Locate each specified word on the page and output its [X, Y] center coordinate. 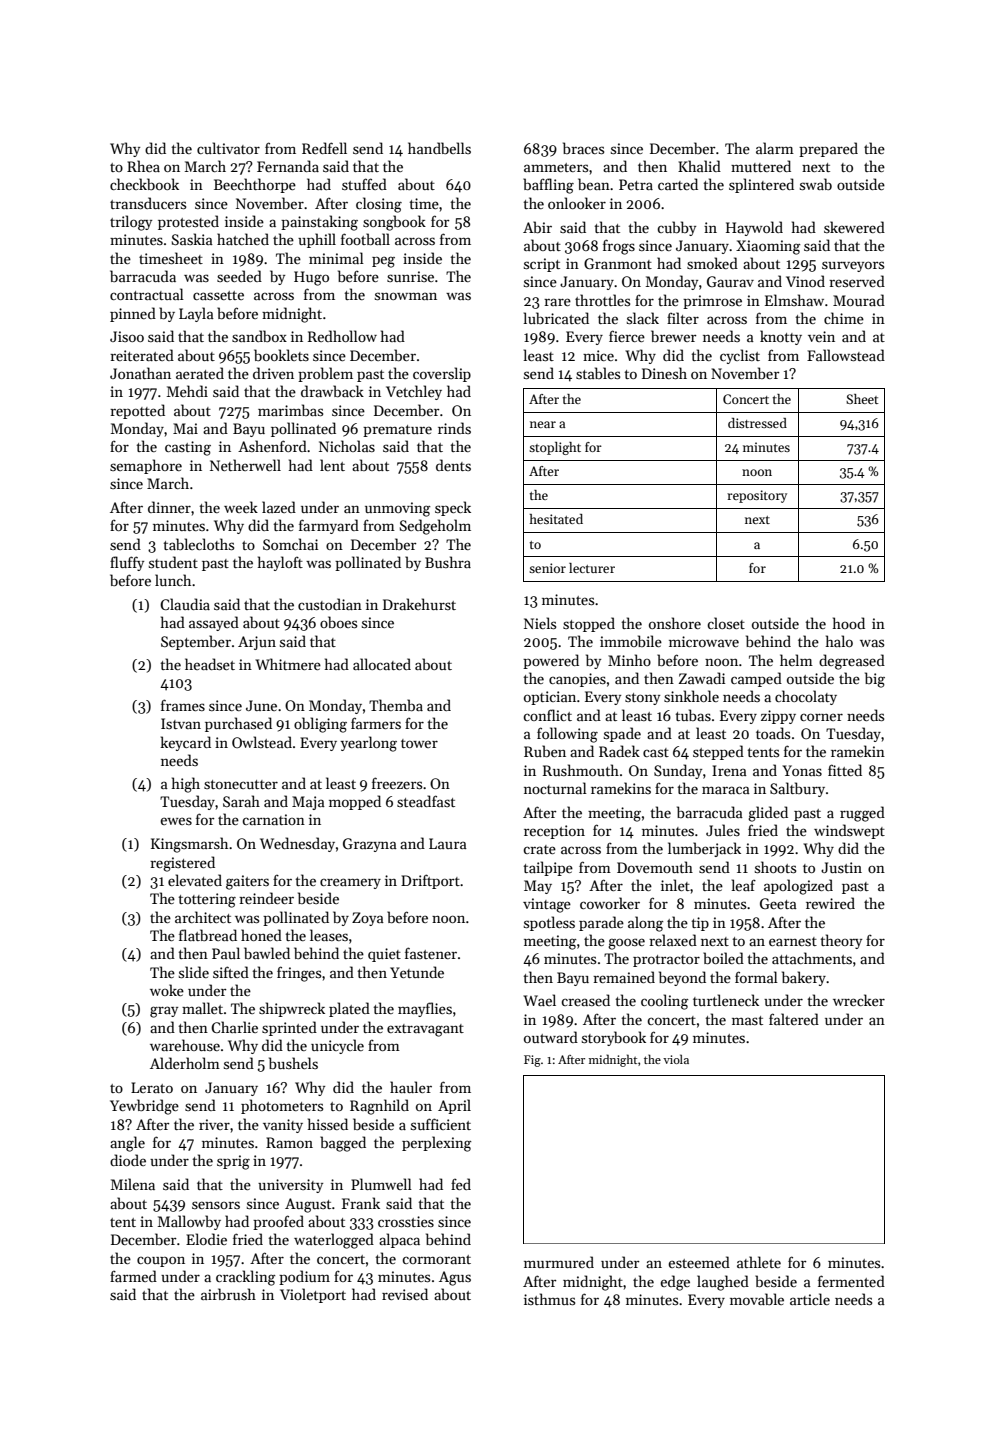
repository [757, 496]
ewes [176, 821]
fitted [845, 770]
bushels [293, 1063]
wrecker [859, 1000]
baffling [548, 186]
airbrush [228, 1294]
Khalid [699, 166]
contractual [147, 294]
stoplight [555, 448]
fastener [431, 953]
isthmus [549, 1299]
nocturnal [555, 788]
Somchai [290, 544]
